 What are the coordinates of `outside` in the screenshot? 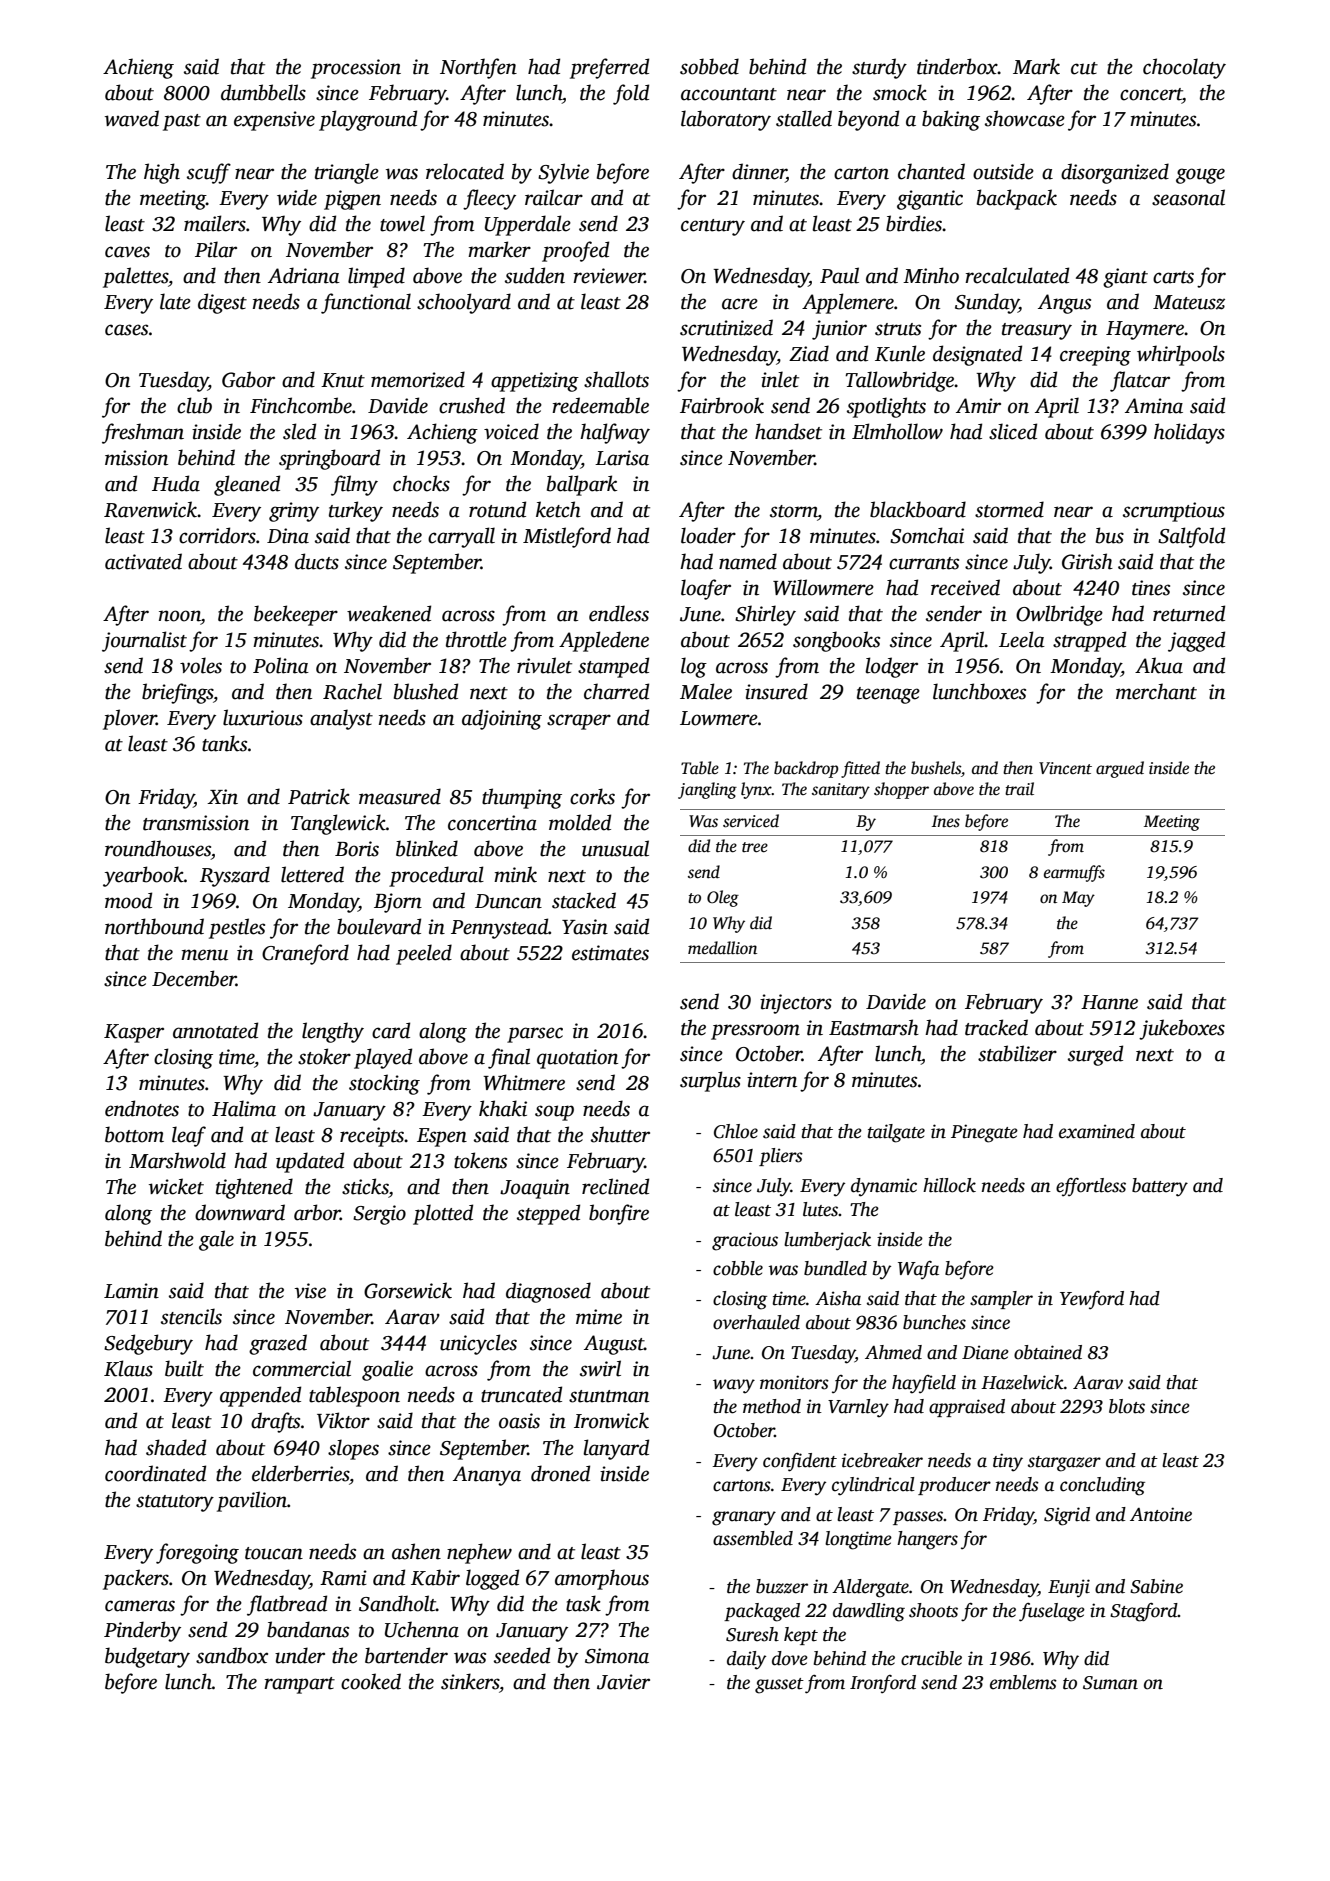 It's located at (1003, 171).
